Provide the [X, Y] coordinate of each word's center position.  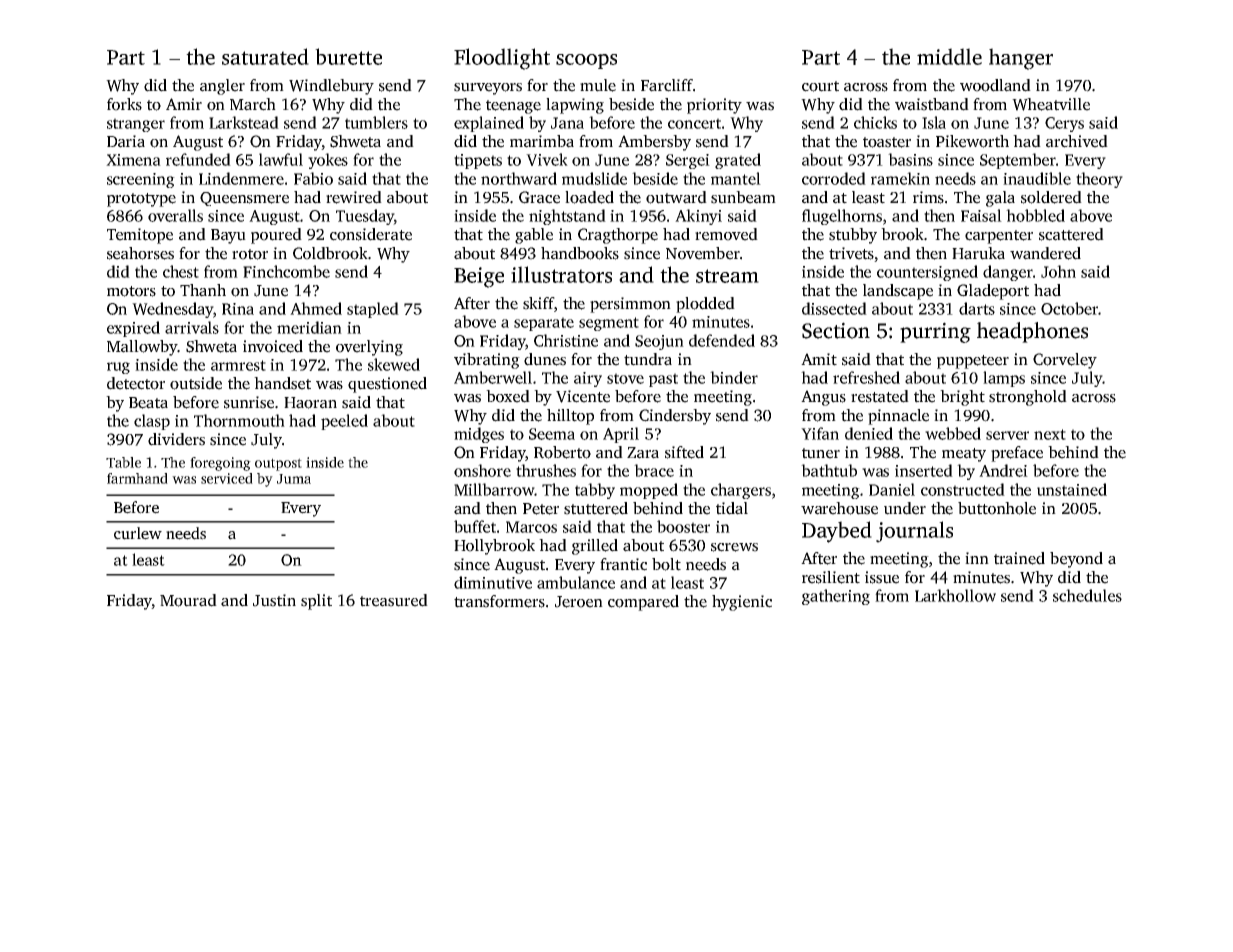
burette [348, 56]
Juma [294, 479]
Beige [479, 277]
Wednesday [172, 310]
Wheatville [1051, 104]
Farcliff [667, 85]
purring [935, 332]
